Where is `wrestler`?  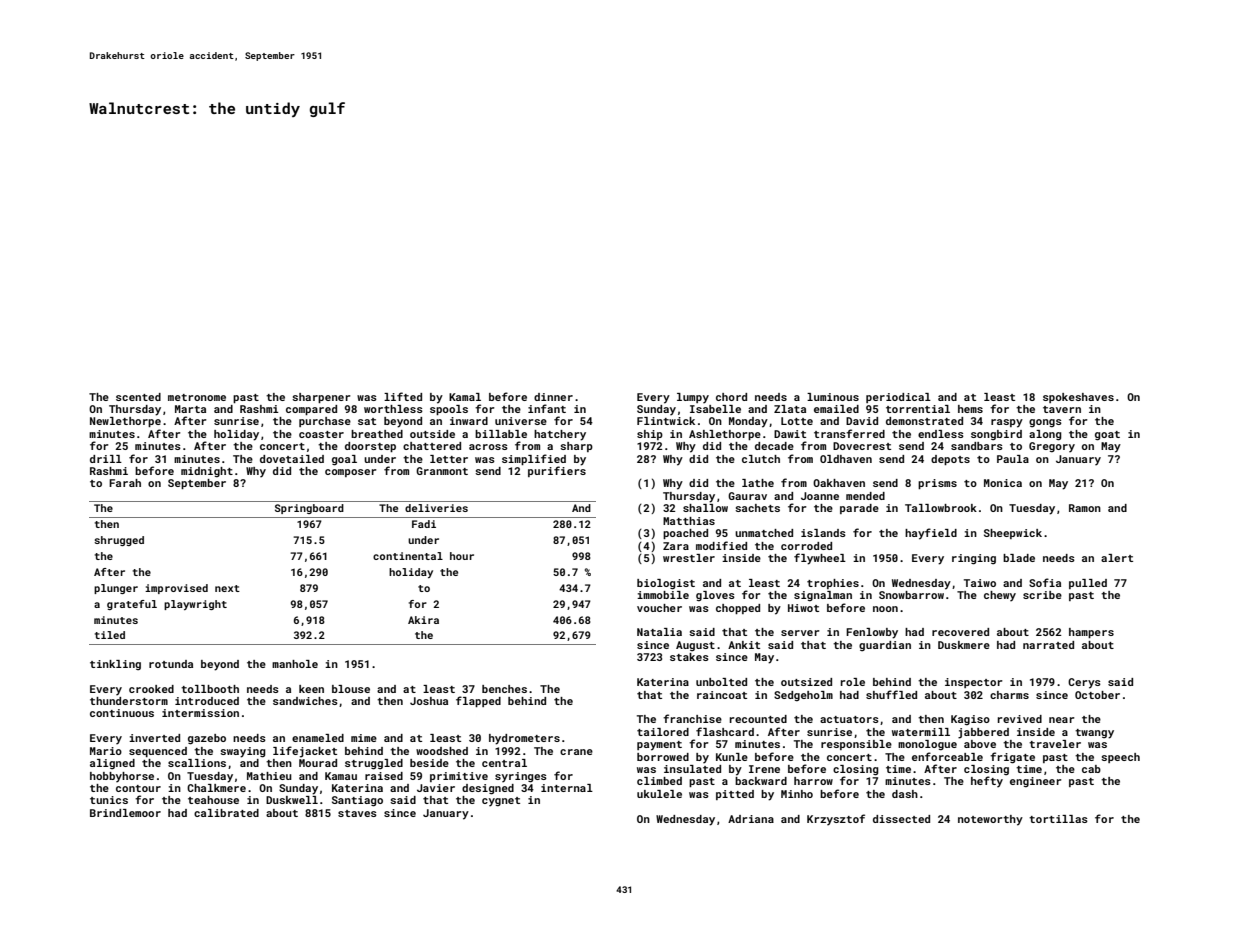 wrestler is located at coordinates (689, 558).
